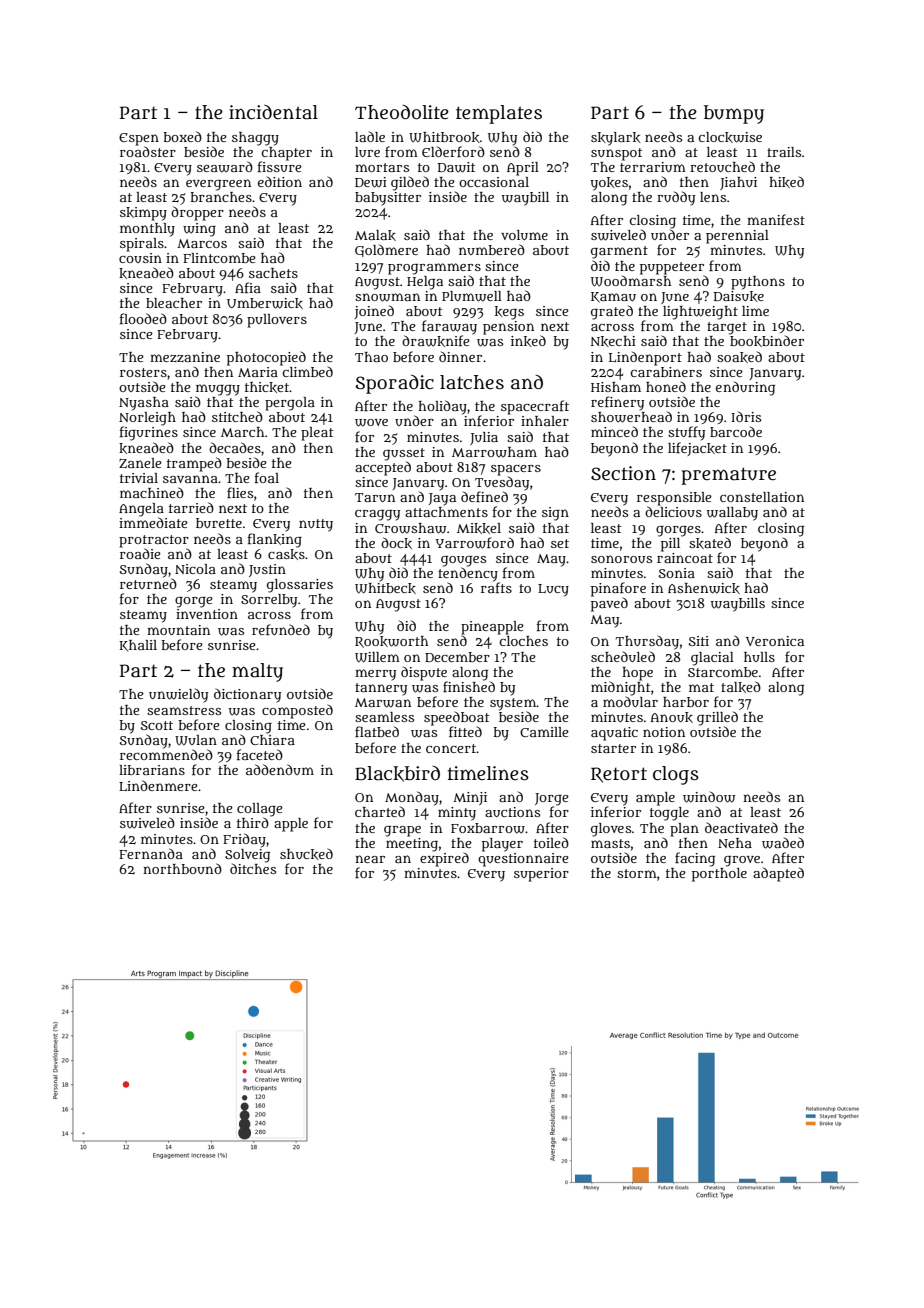 This image has width=924, height=1308. What do you see at coordinates (637, 873) in the image?
I see `storm` at bounding box center [637, 873].
